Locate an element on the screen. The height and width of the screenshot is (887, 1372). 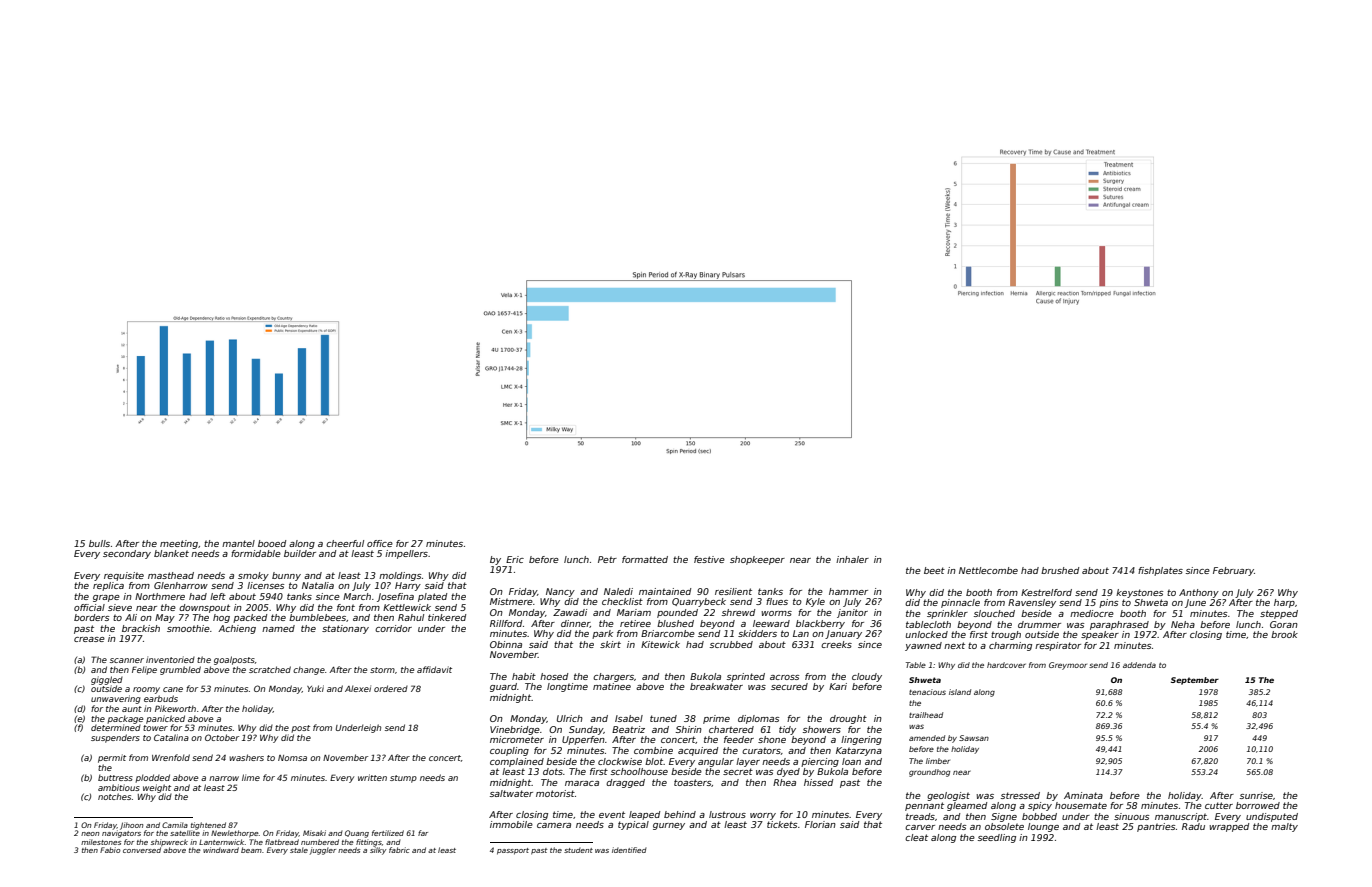
ordered is located at coordinates (391, 688).
